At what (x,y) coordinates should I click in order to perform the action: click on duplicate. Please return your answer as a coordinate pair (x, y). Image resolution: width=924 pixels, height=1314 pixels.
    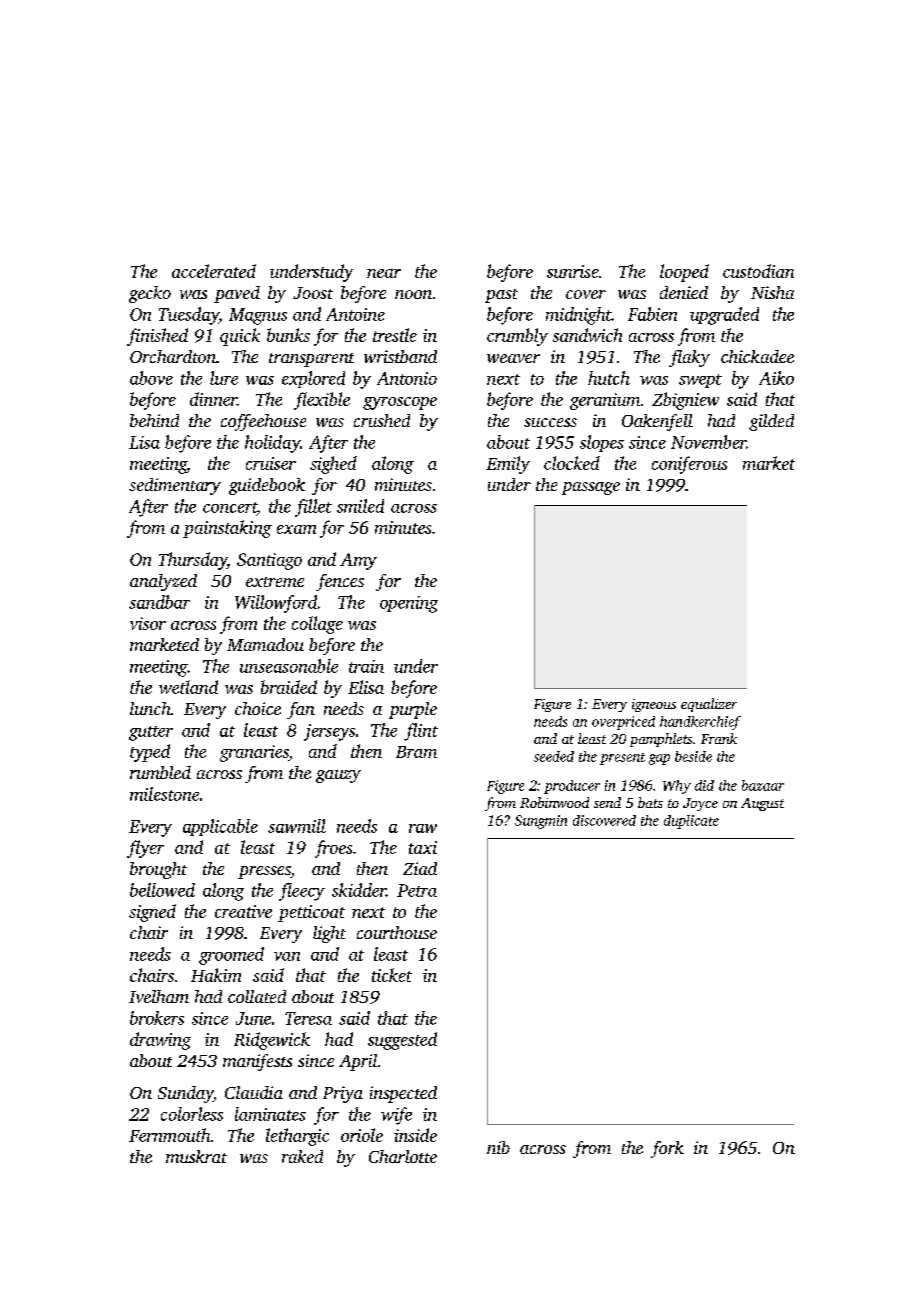
    Looking at the image, I should click on (691, 822).
